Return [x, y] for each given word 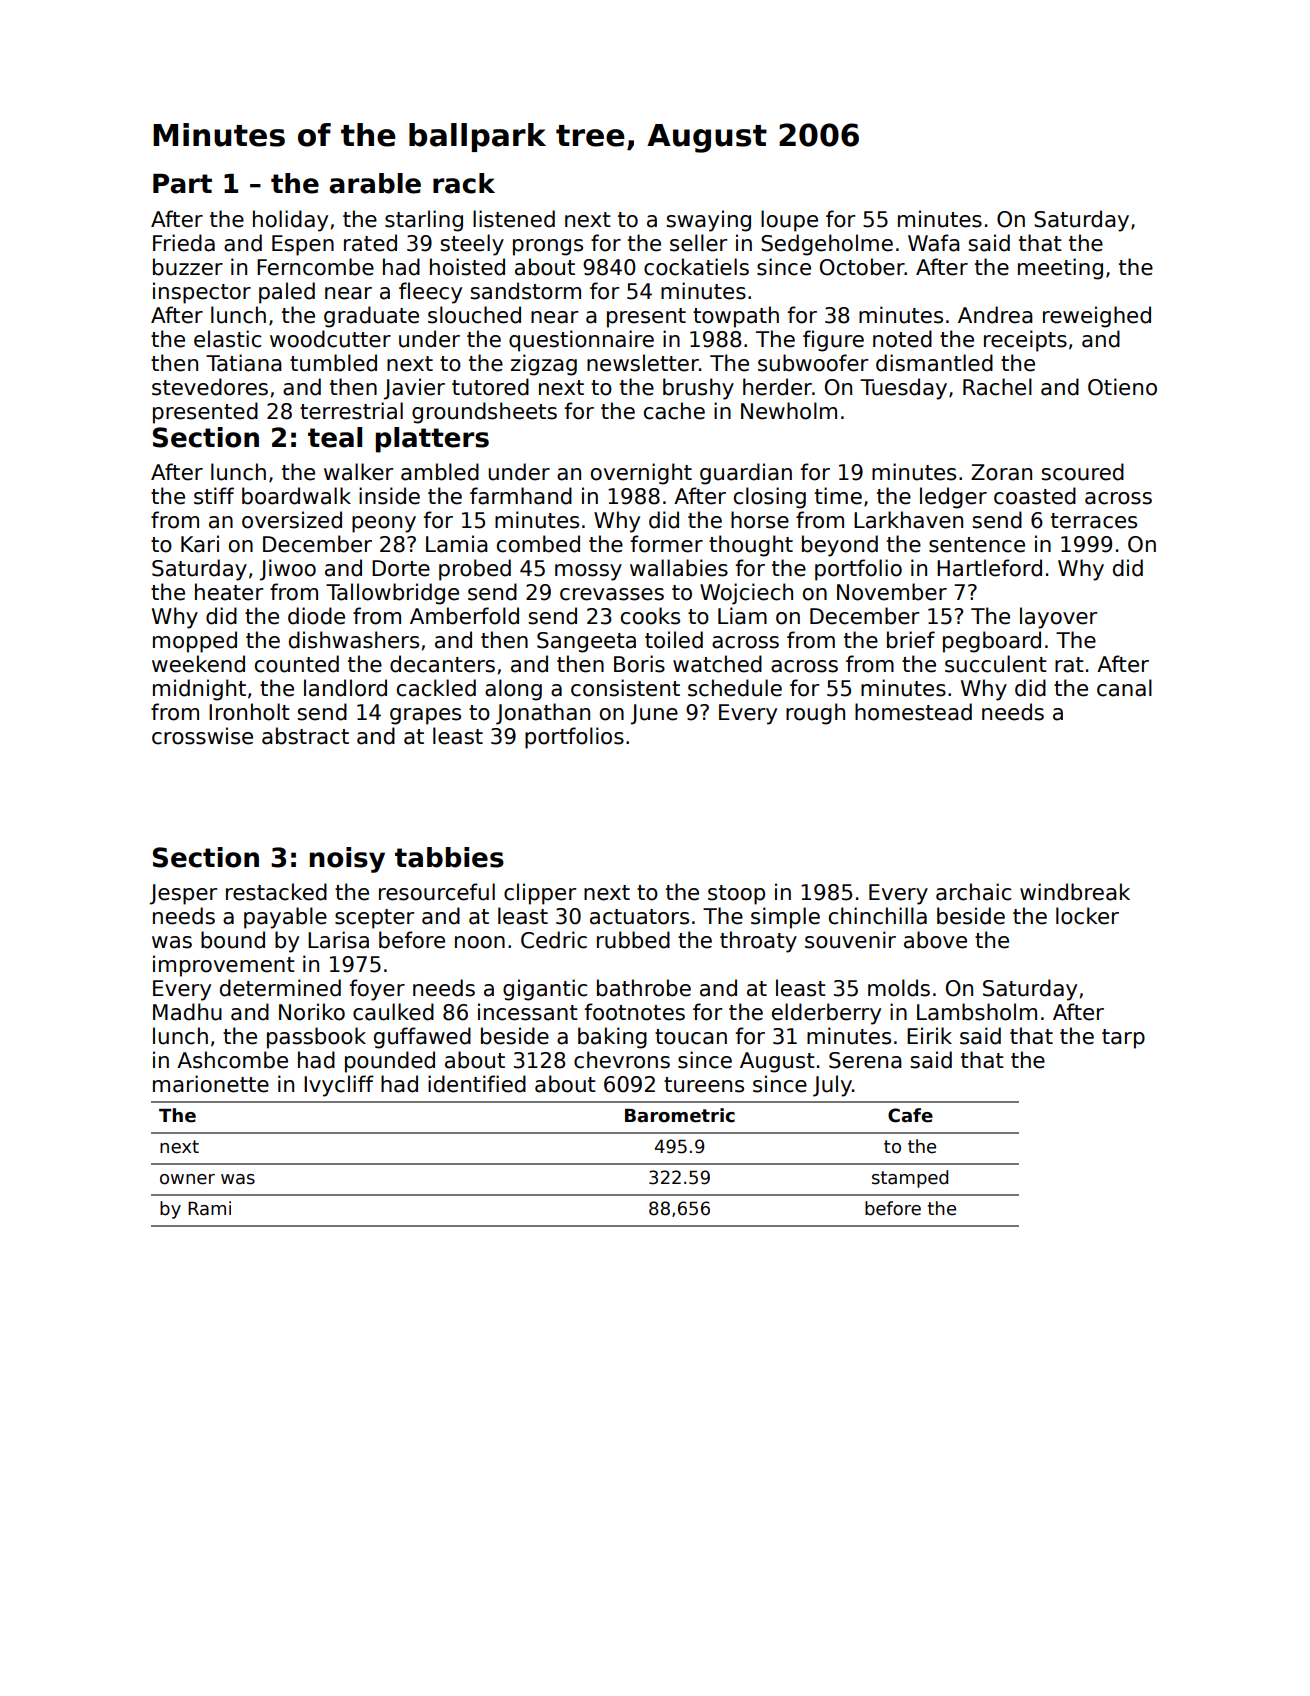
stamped [910, 1179]
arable [375, 183]
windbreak [1075, 892]
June [654, 714]
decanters [442, 664]
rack [464, 183]
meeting [1060, 269]
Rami [209, 1208]
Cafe [910, 1115]
